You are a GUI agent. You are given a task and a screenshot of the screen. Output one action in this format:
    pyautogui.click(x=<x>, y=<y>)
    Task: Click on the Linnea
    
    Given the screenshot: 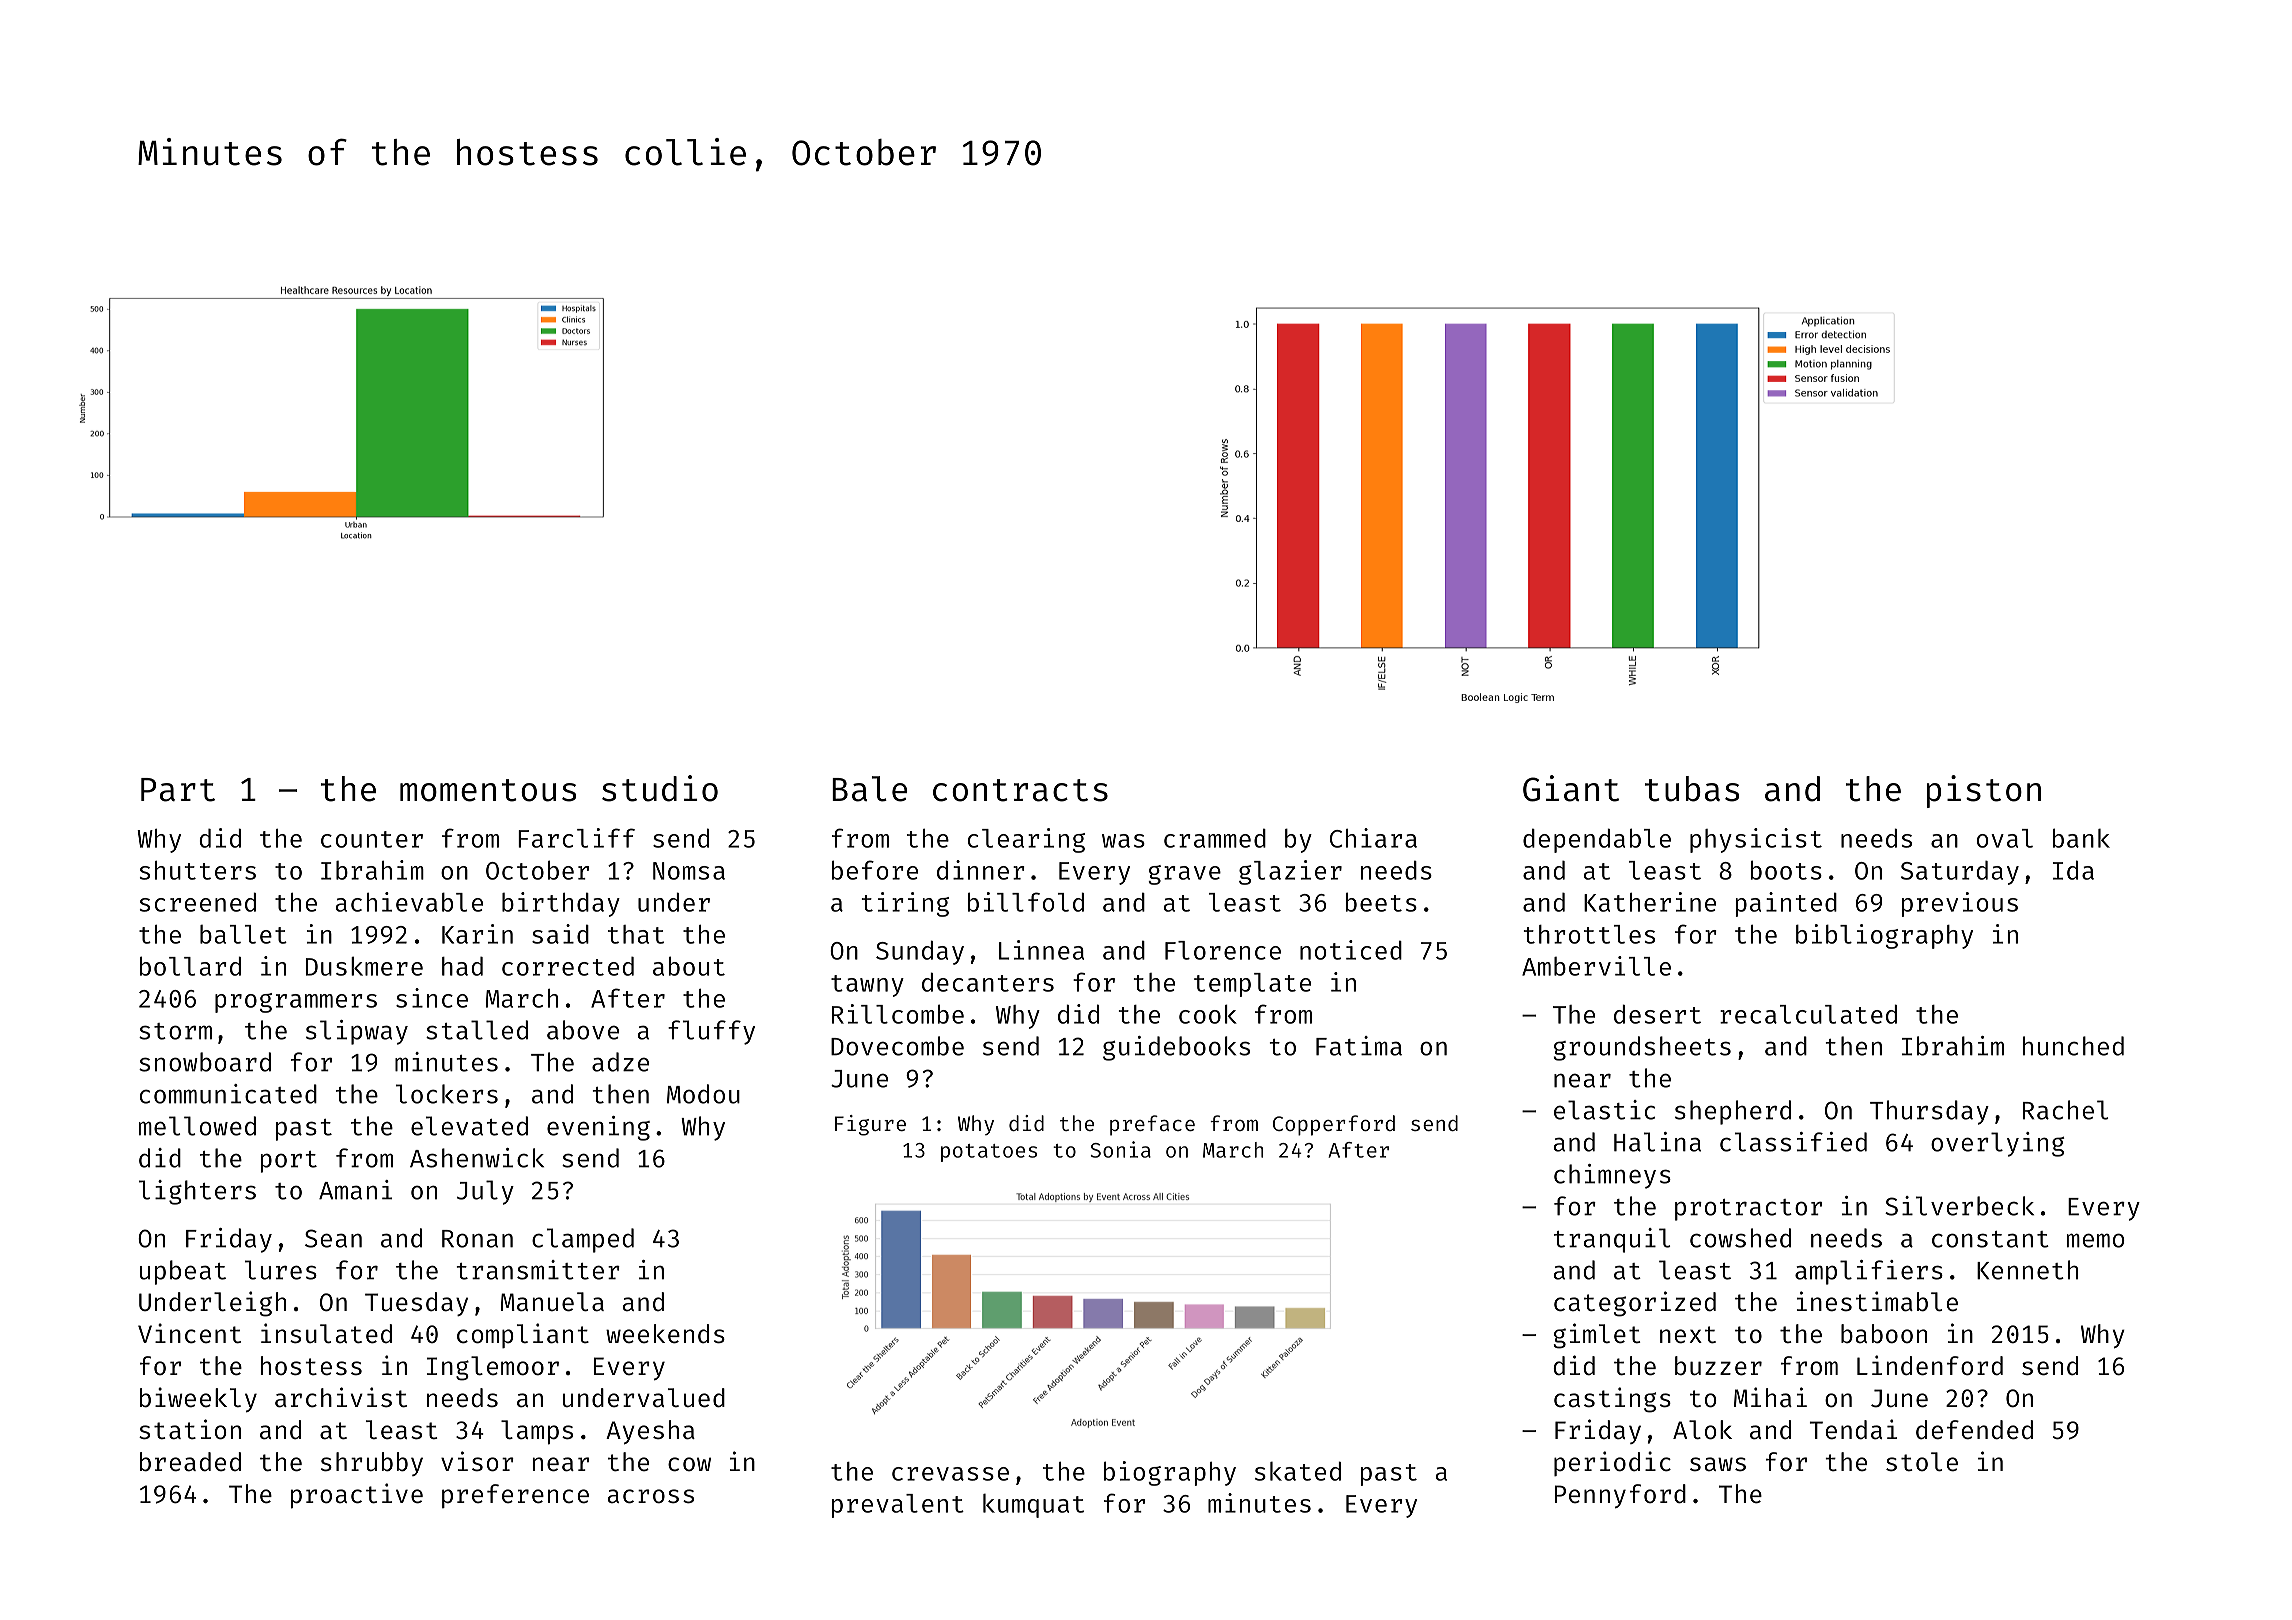 What is the action you would take?
    pyautogui.click(x=1041, y=950)
